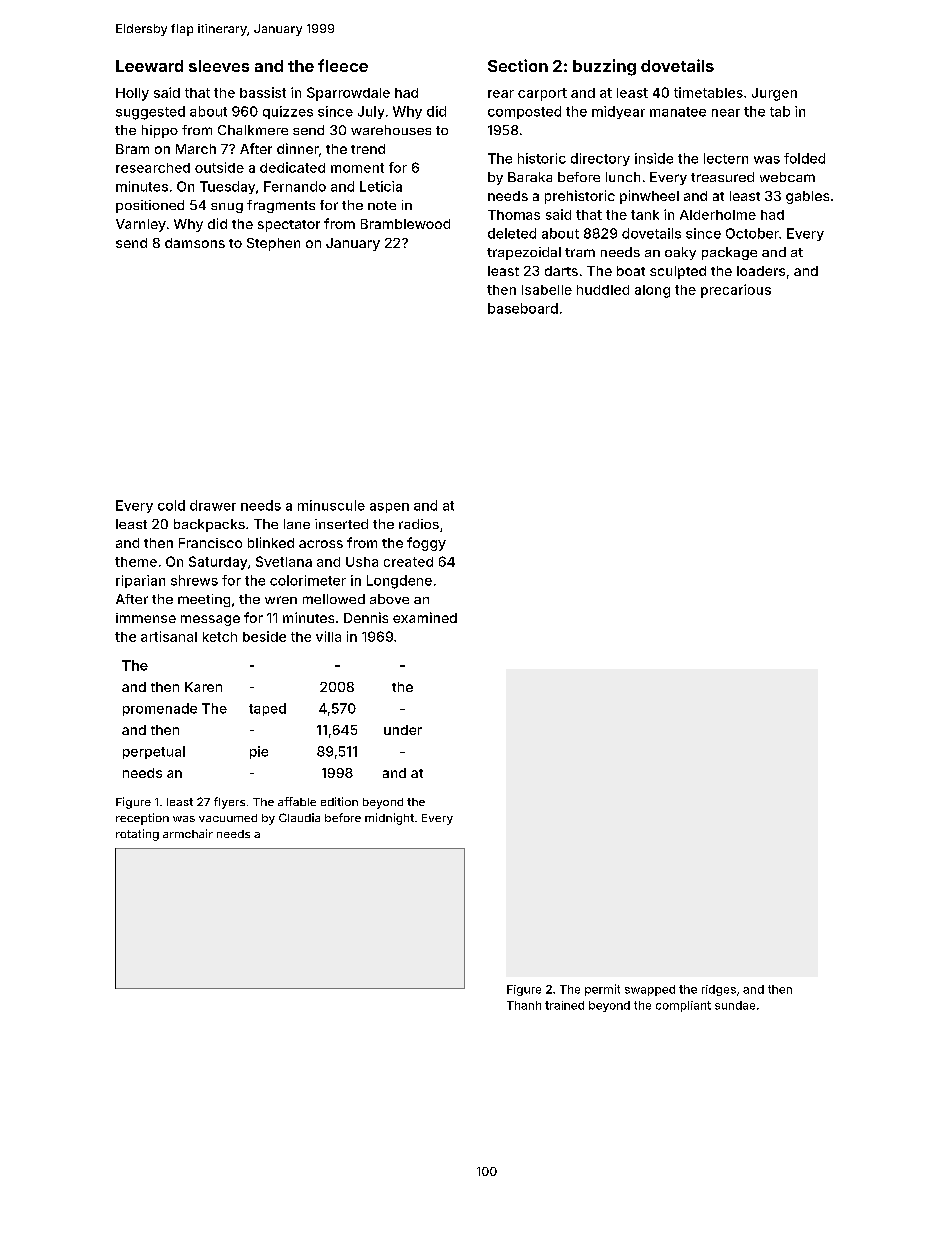 This screenshot has width=952, height=1233. Describe the element at coordinates (391, 130) in the screenshot. I see `warehouses` at that location.
